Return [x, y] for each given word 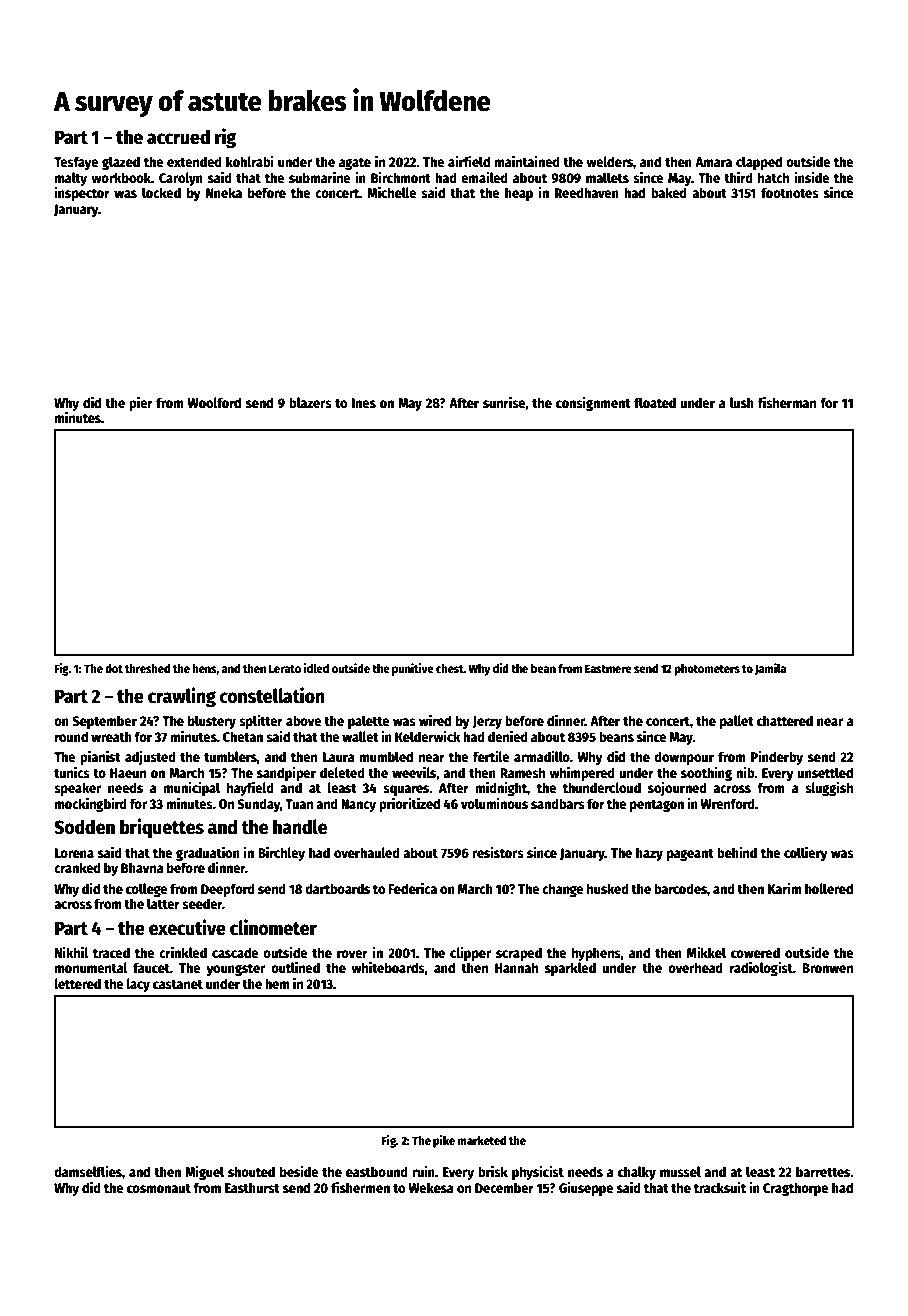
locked [161, 192]
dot [114, 668]
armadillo [542, 756]
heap [519, 194]
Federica [412, 888]
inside [812, 177]
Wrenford [728, 803]
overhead [695, 967]
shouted [251, 1171]
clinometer [273, 927]
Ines [364, 403]
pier [141, 403]
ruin [423, 1171]
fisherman [787, 402]
